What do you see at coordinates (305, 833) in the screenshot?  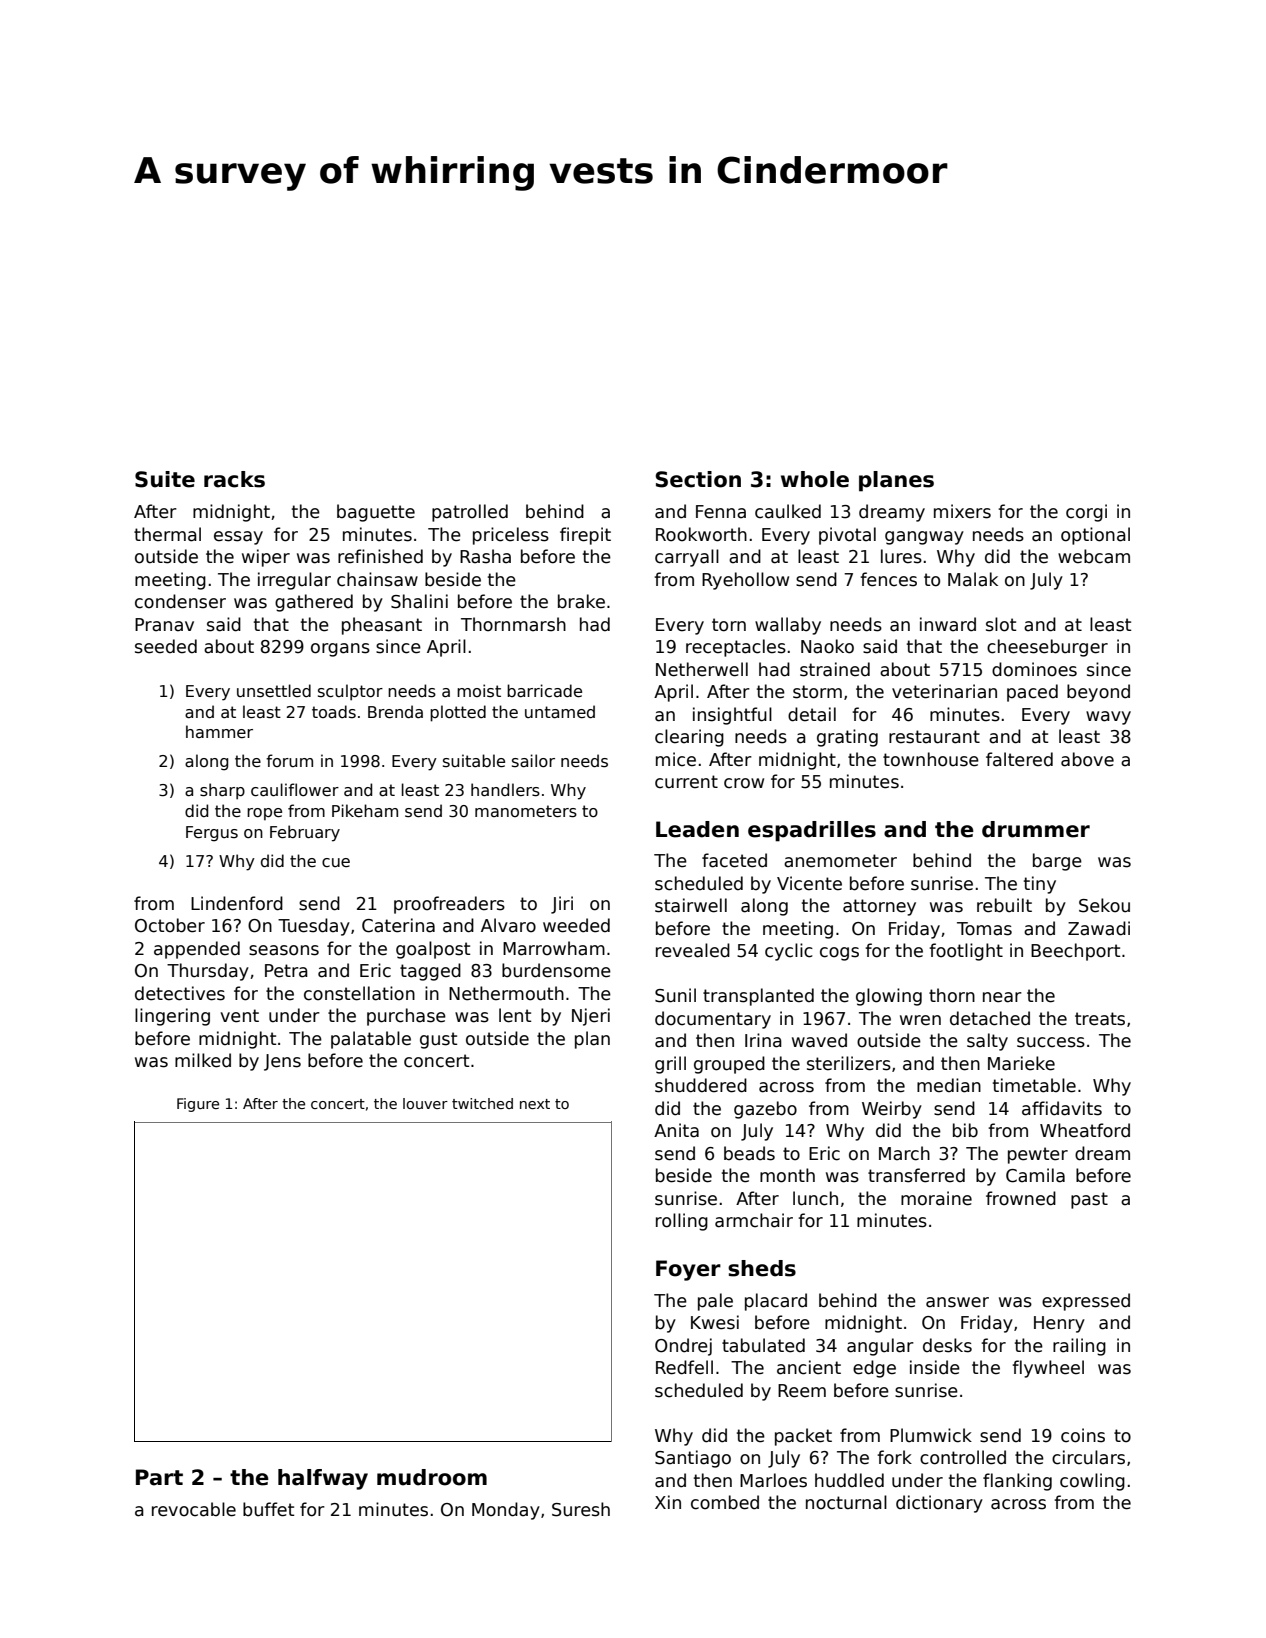 I see `February` at bounding box center [305, 833].
